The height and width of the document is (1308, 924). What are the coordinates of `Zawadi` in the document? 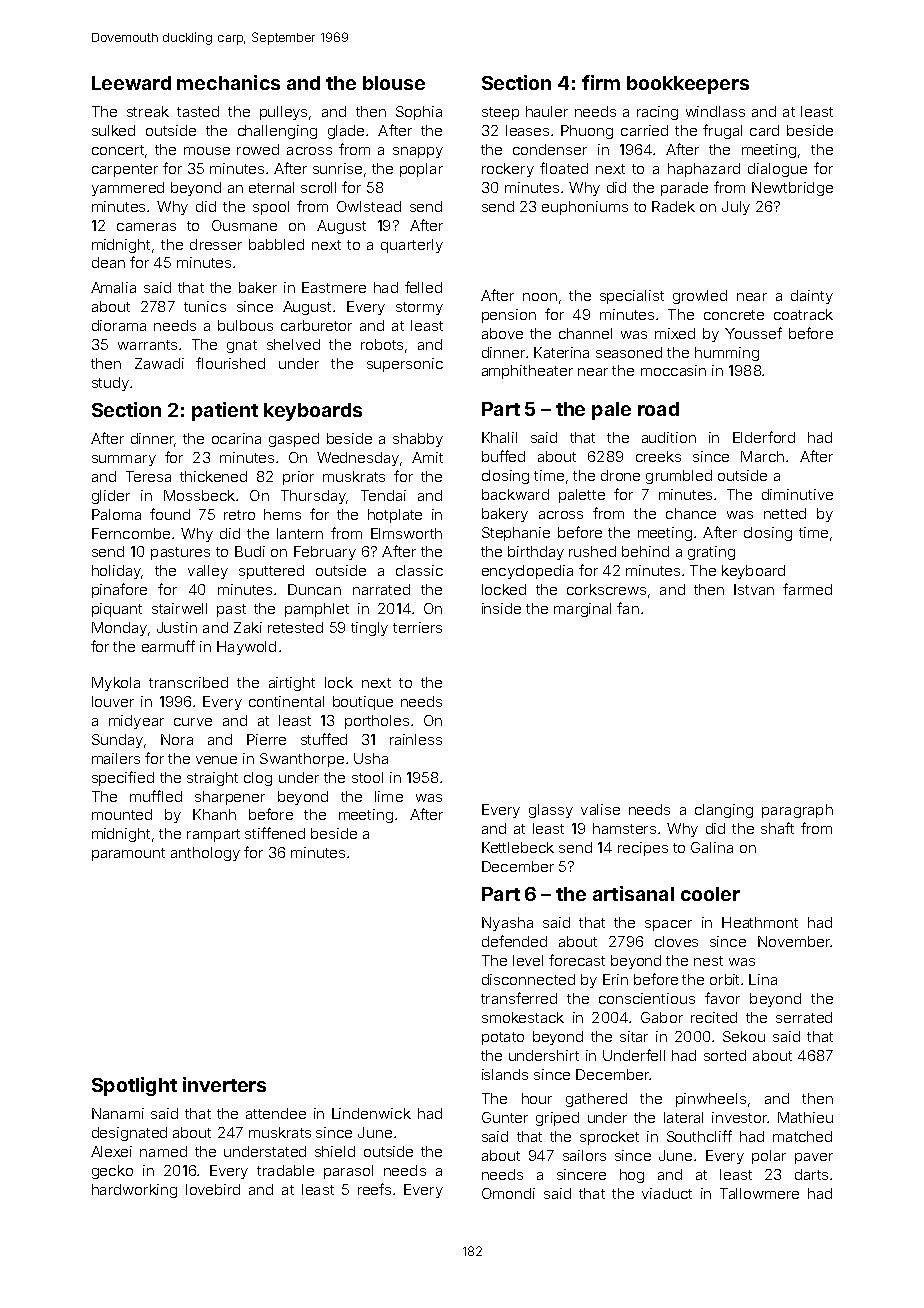 It's located at (159, 363).
